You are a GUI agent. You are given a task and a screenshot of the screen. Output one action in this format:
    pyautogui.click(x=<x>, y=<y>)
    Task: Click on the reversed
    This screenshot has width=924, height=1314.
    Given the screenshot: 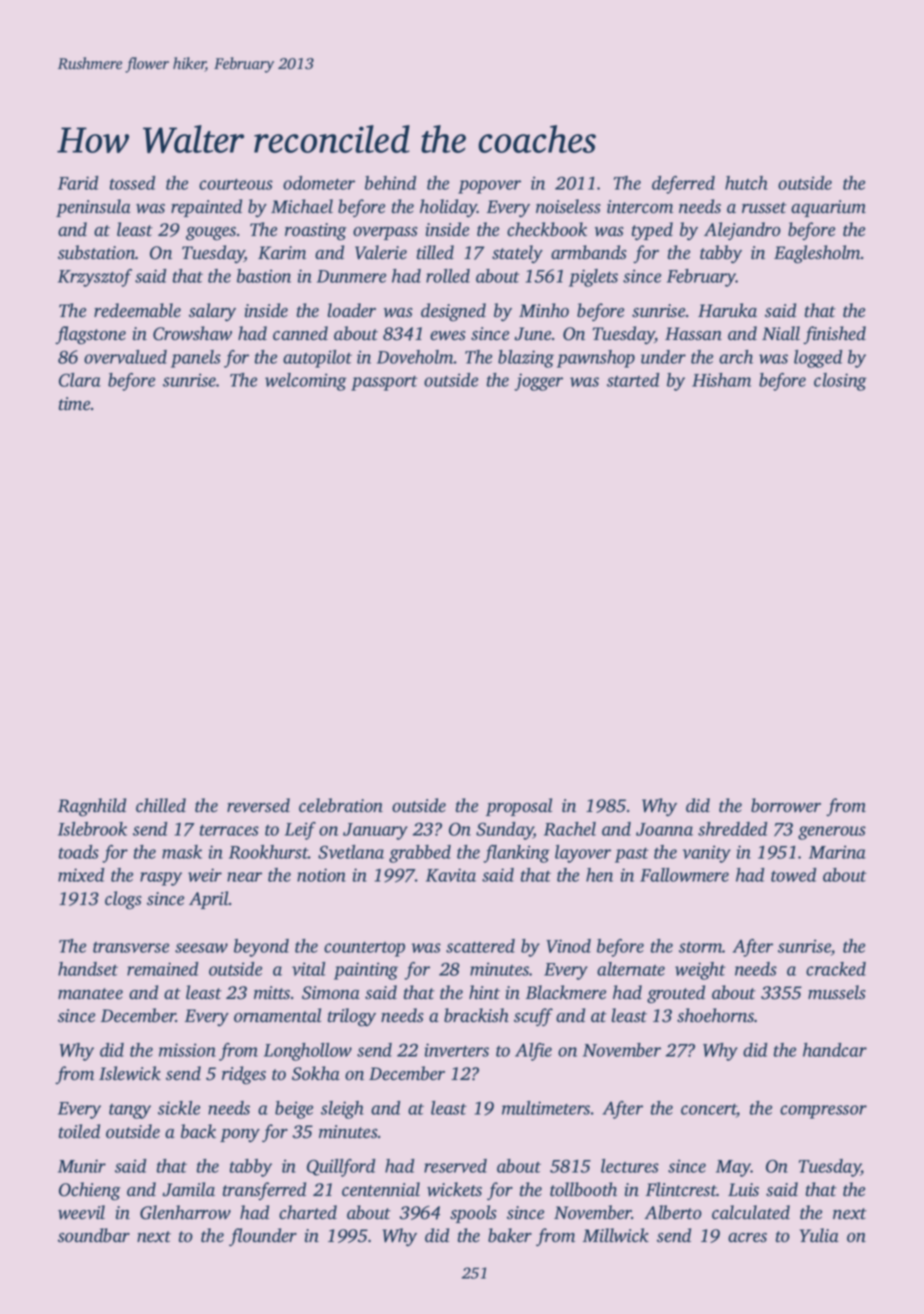 What is the action you would take?
    pyautogui.click(x=258, y=805)
